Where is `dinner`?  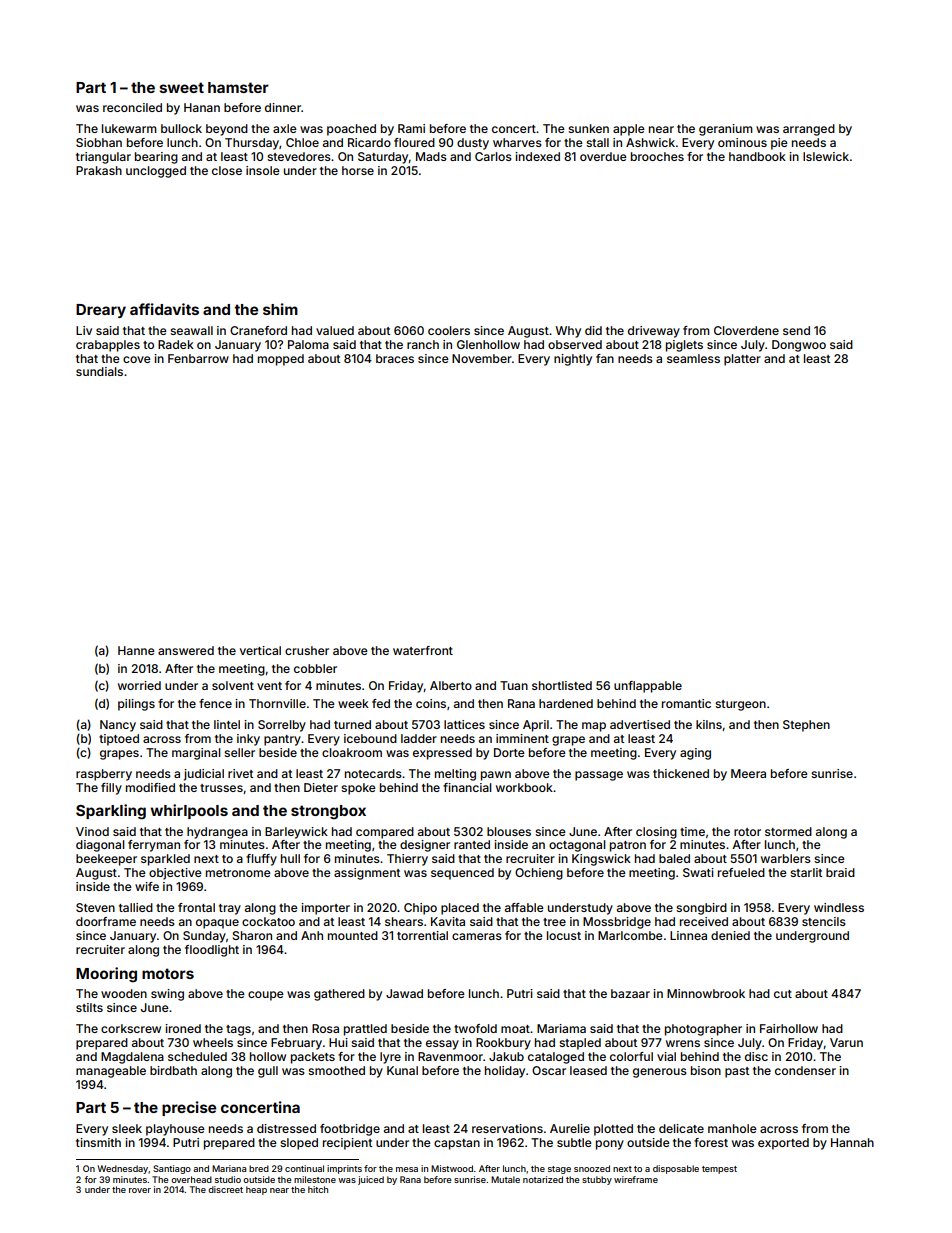
dinner is located at coordinates (283, 107).
